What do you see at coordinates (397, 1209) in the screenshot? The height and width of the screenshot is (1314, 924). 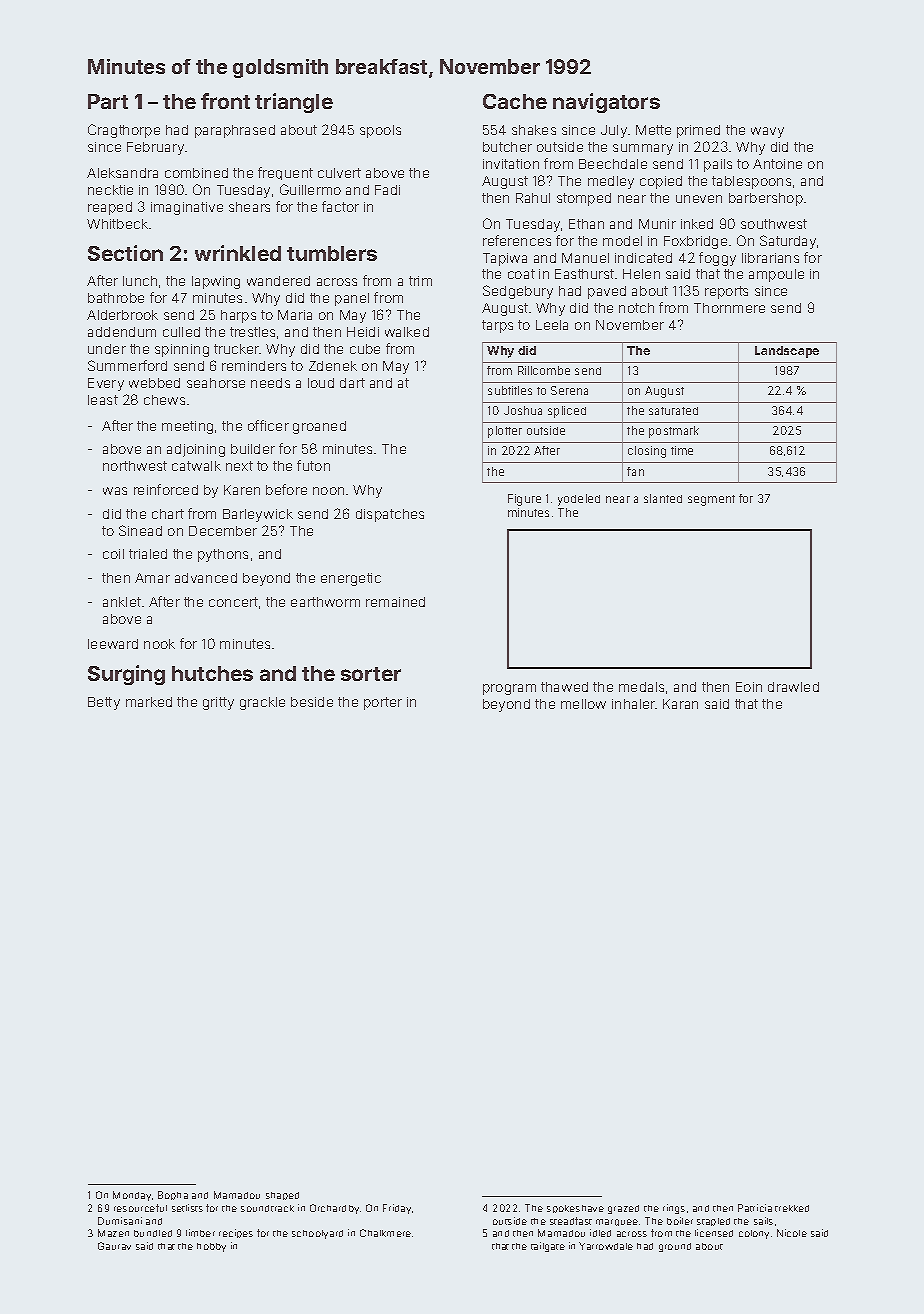 I see `Friday` at bounding box center [397, 1209].
